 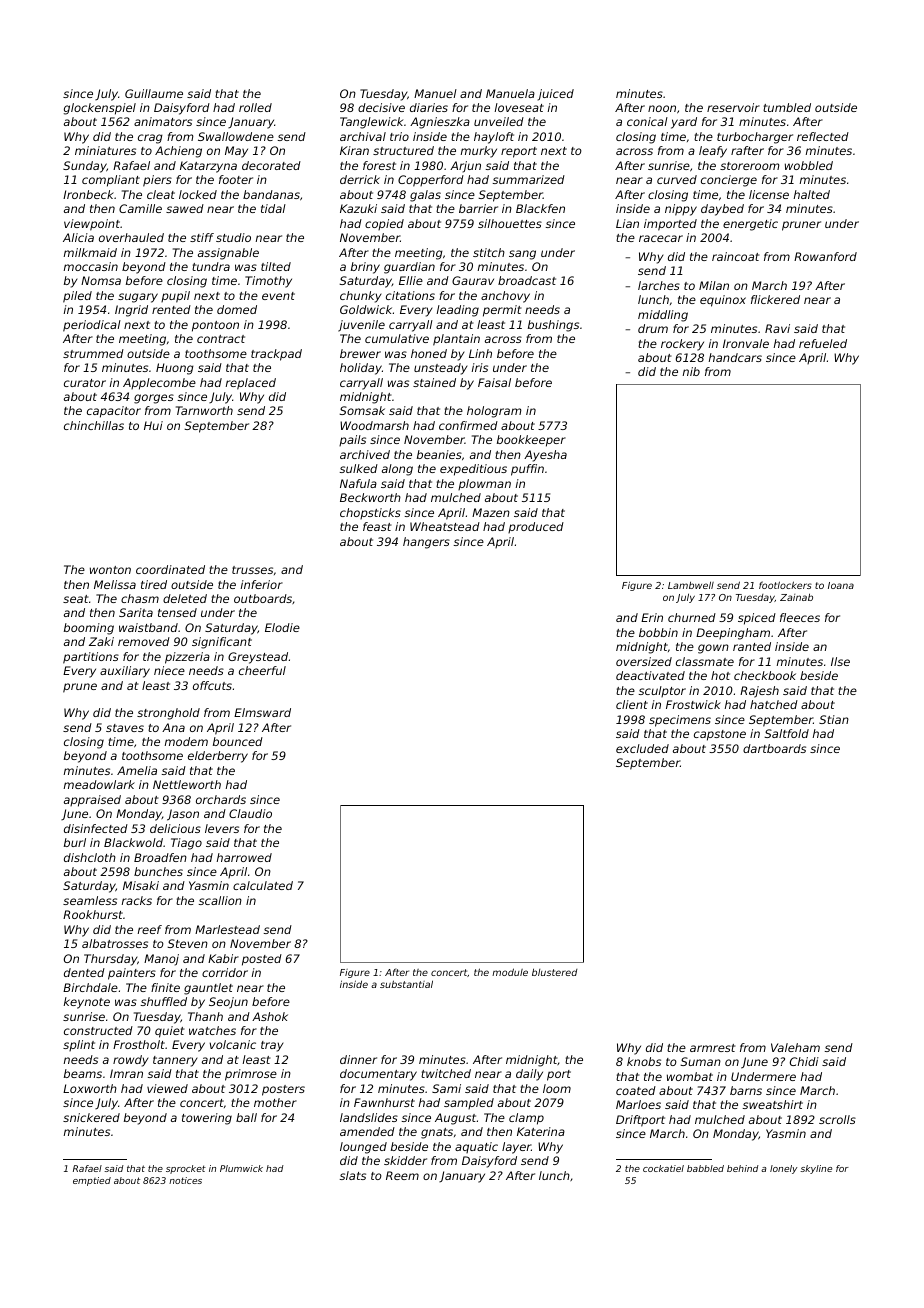 I want to click on Frostholt, so click(x=139, y=1044).
